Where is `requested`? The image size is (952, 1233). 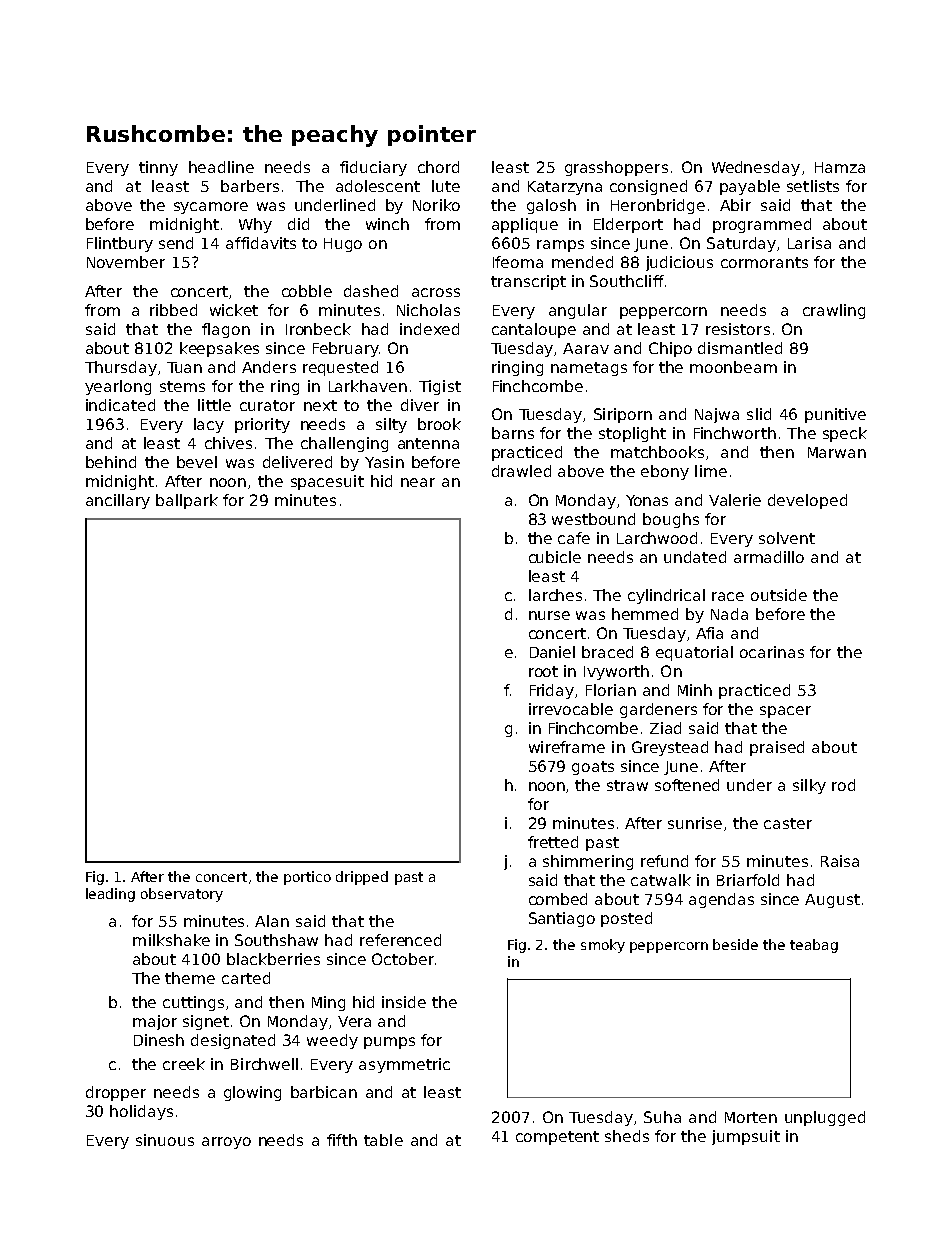
requested is located at coordinates (340, 368).
